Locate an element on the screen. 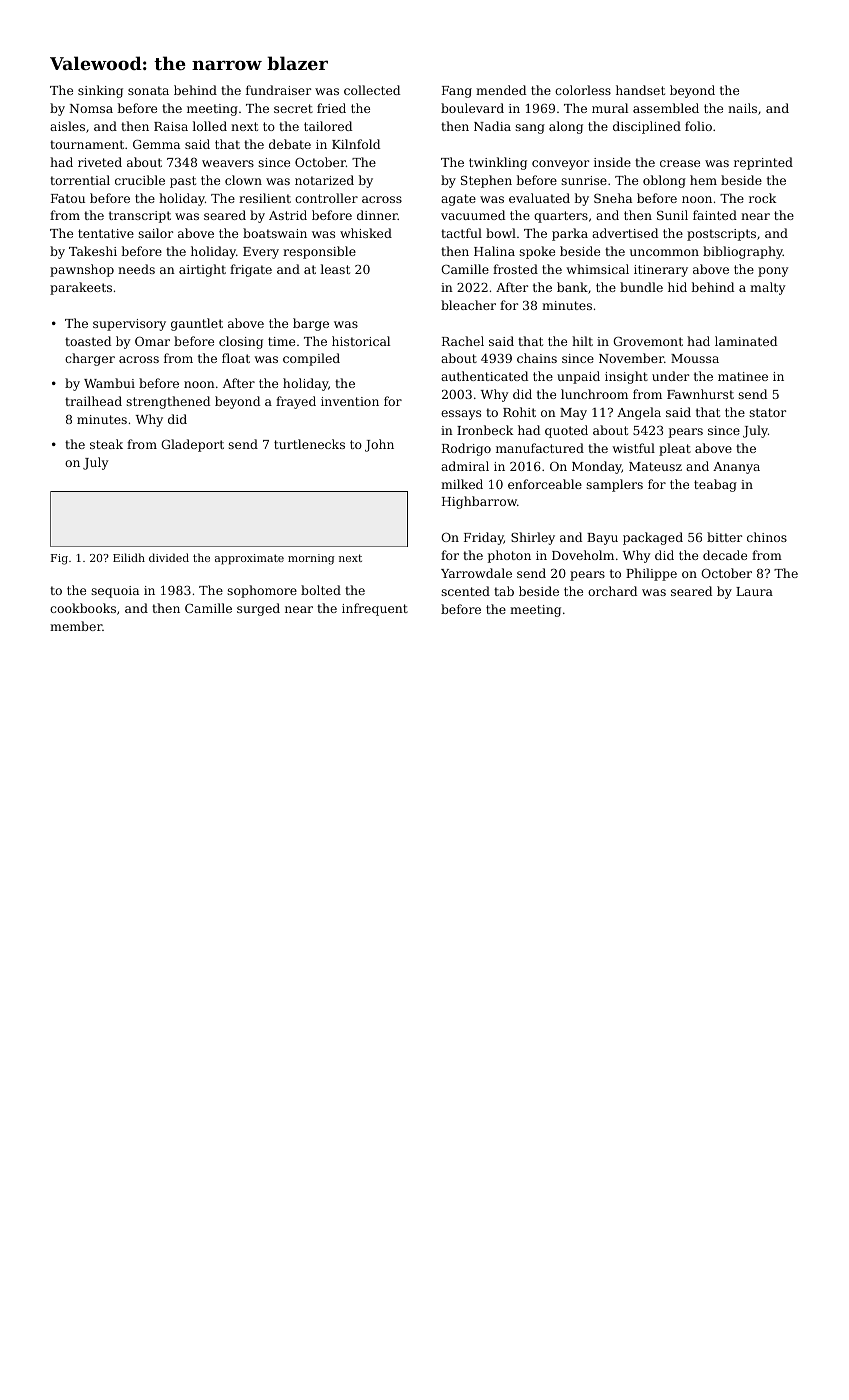  sequoia is located at coordinates (115, 592).
